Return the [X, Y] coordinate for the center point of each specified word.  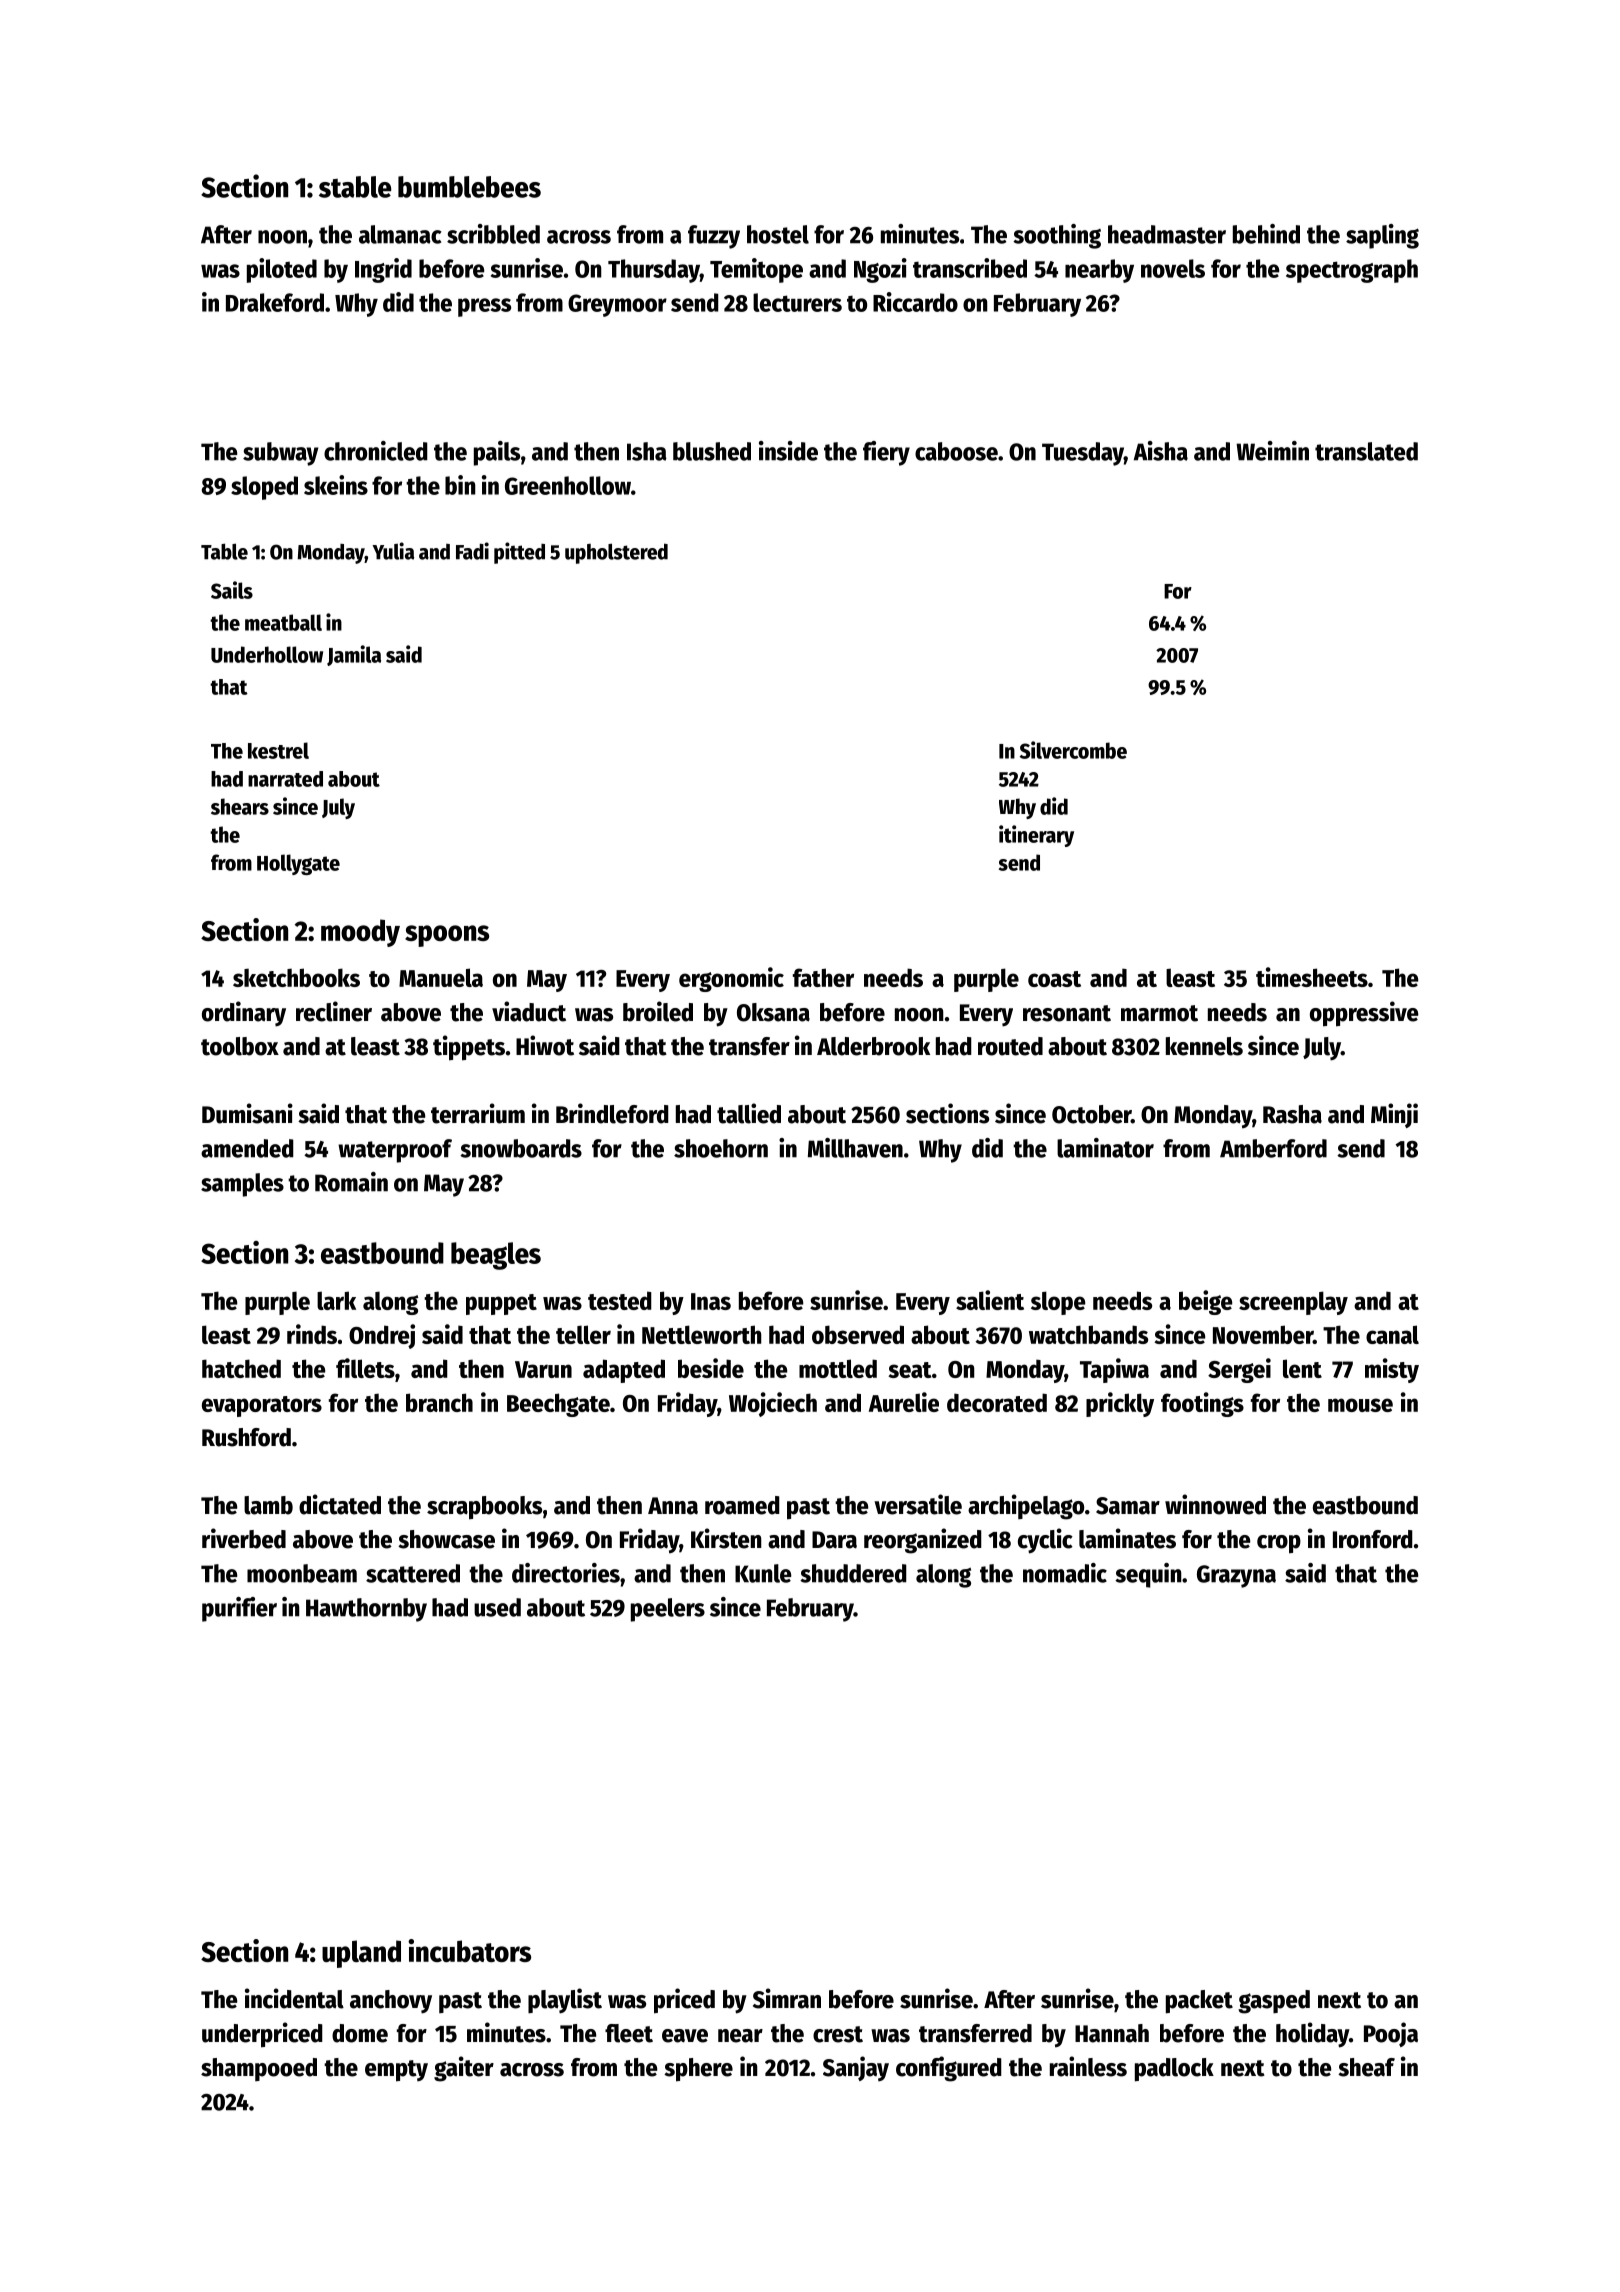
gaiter [464, 2069]
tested [620, 1300]
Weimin [1272, 451]
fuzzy [714, 237]
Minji [1394, 1115]
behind [1266, 234]
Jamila [354, 655]
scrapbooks [484, 1508]
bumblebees [469, 187]
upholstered [616, 553]
